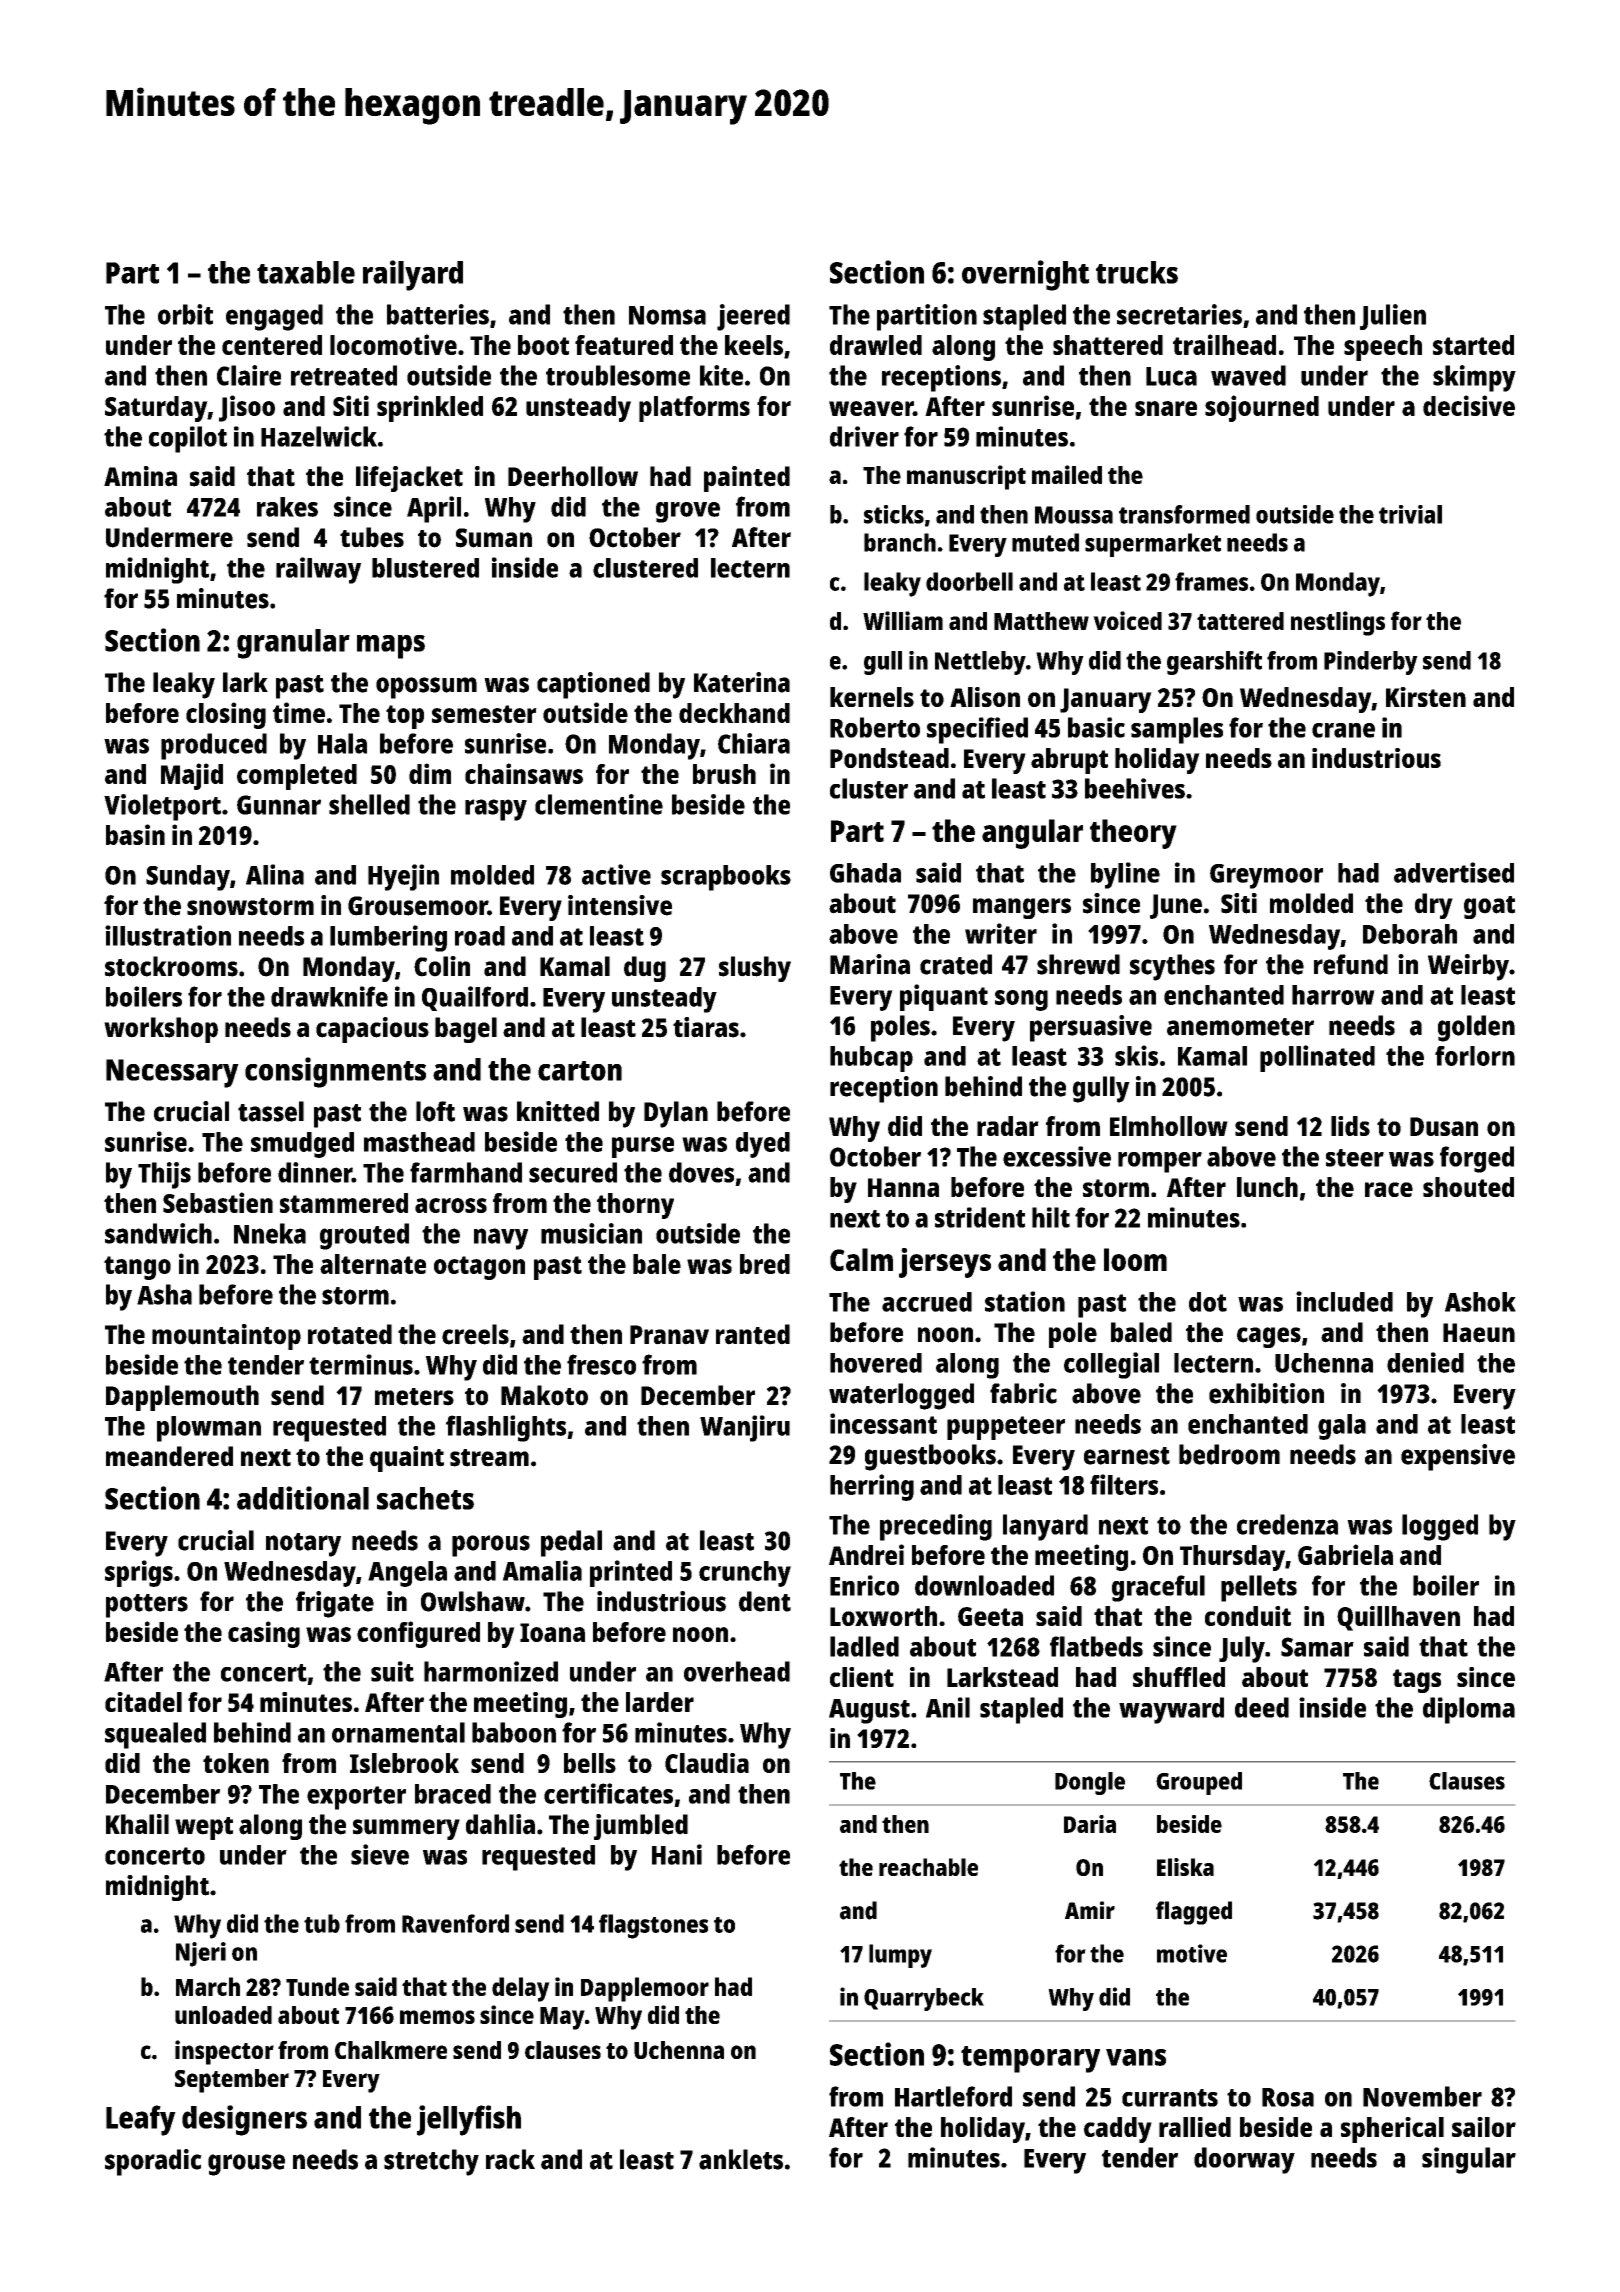  I want to click on Dusan, so click(1444, 1126).
